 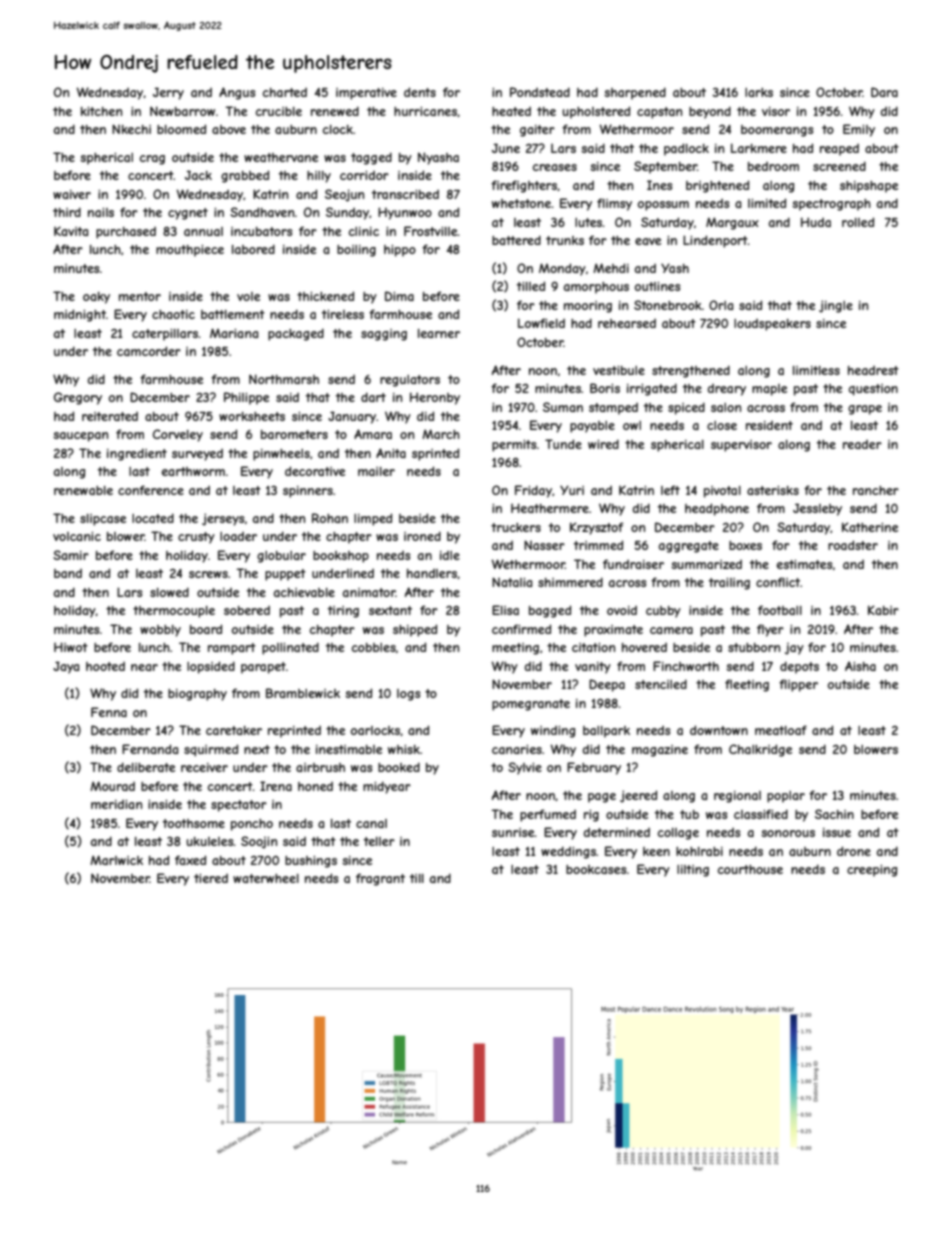 I want to click on truckers, so click(x=516, y=527).
